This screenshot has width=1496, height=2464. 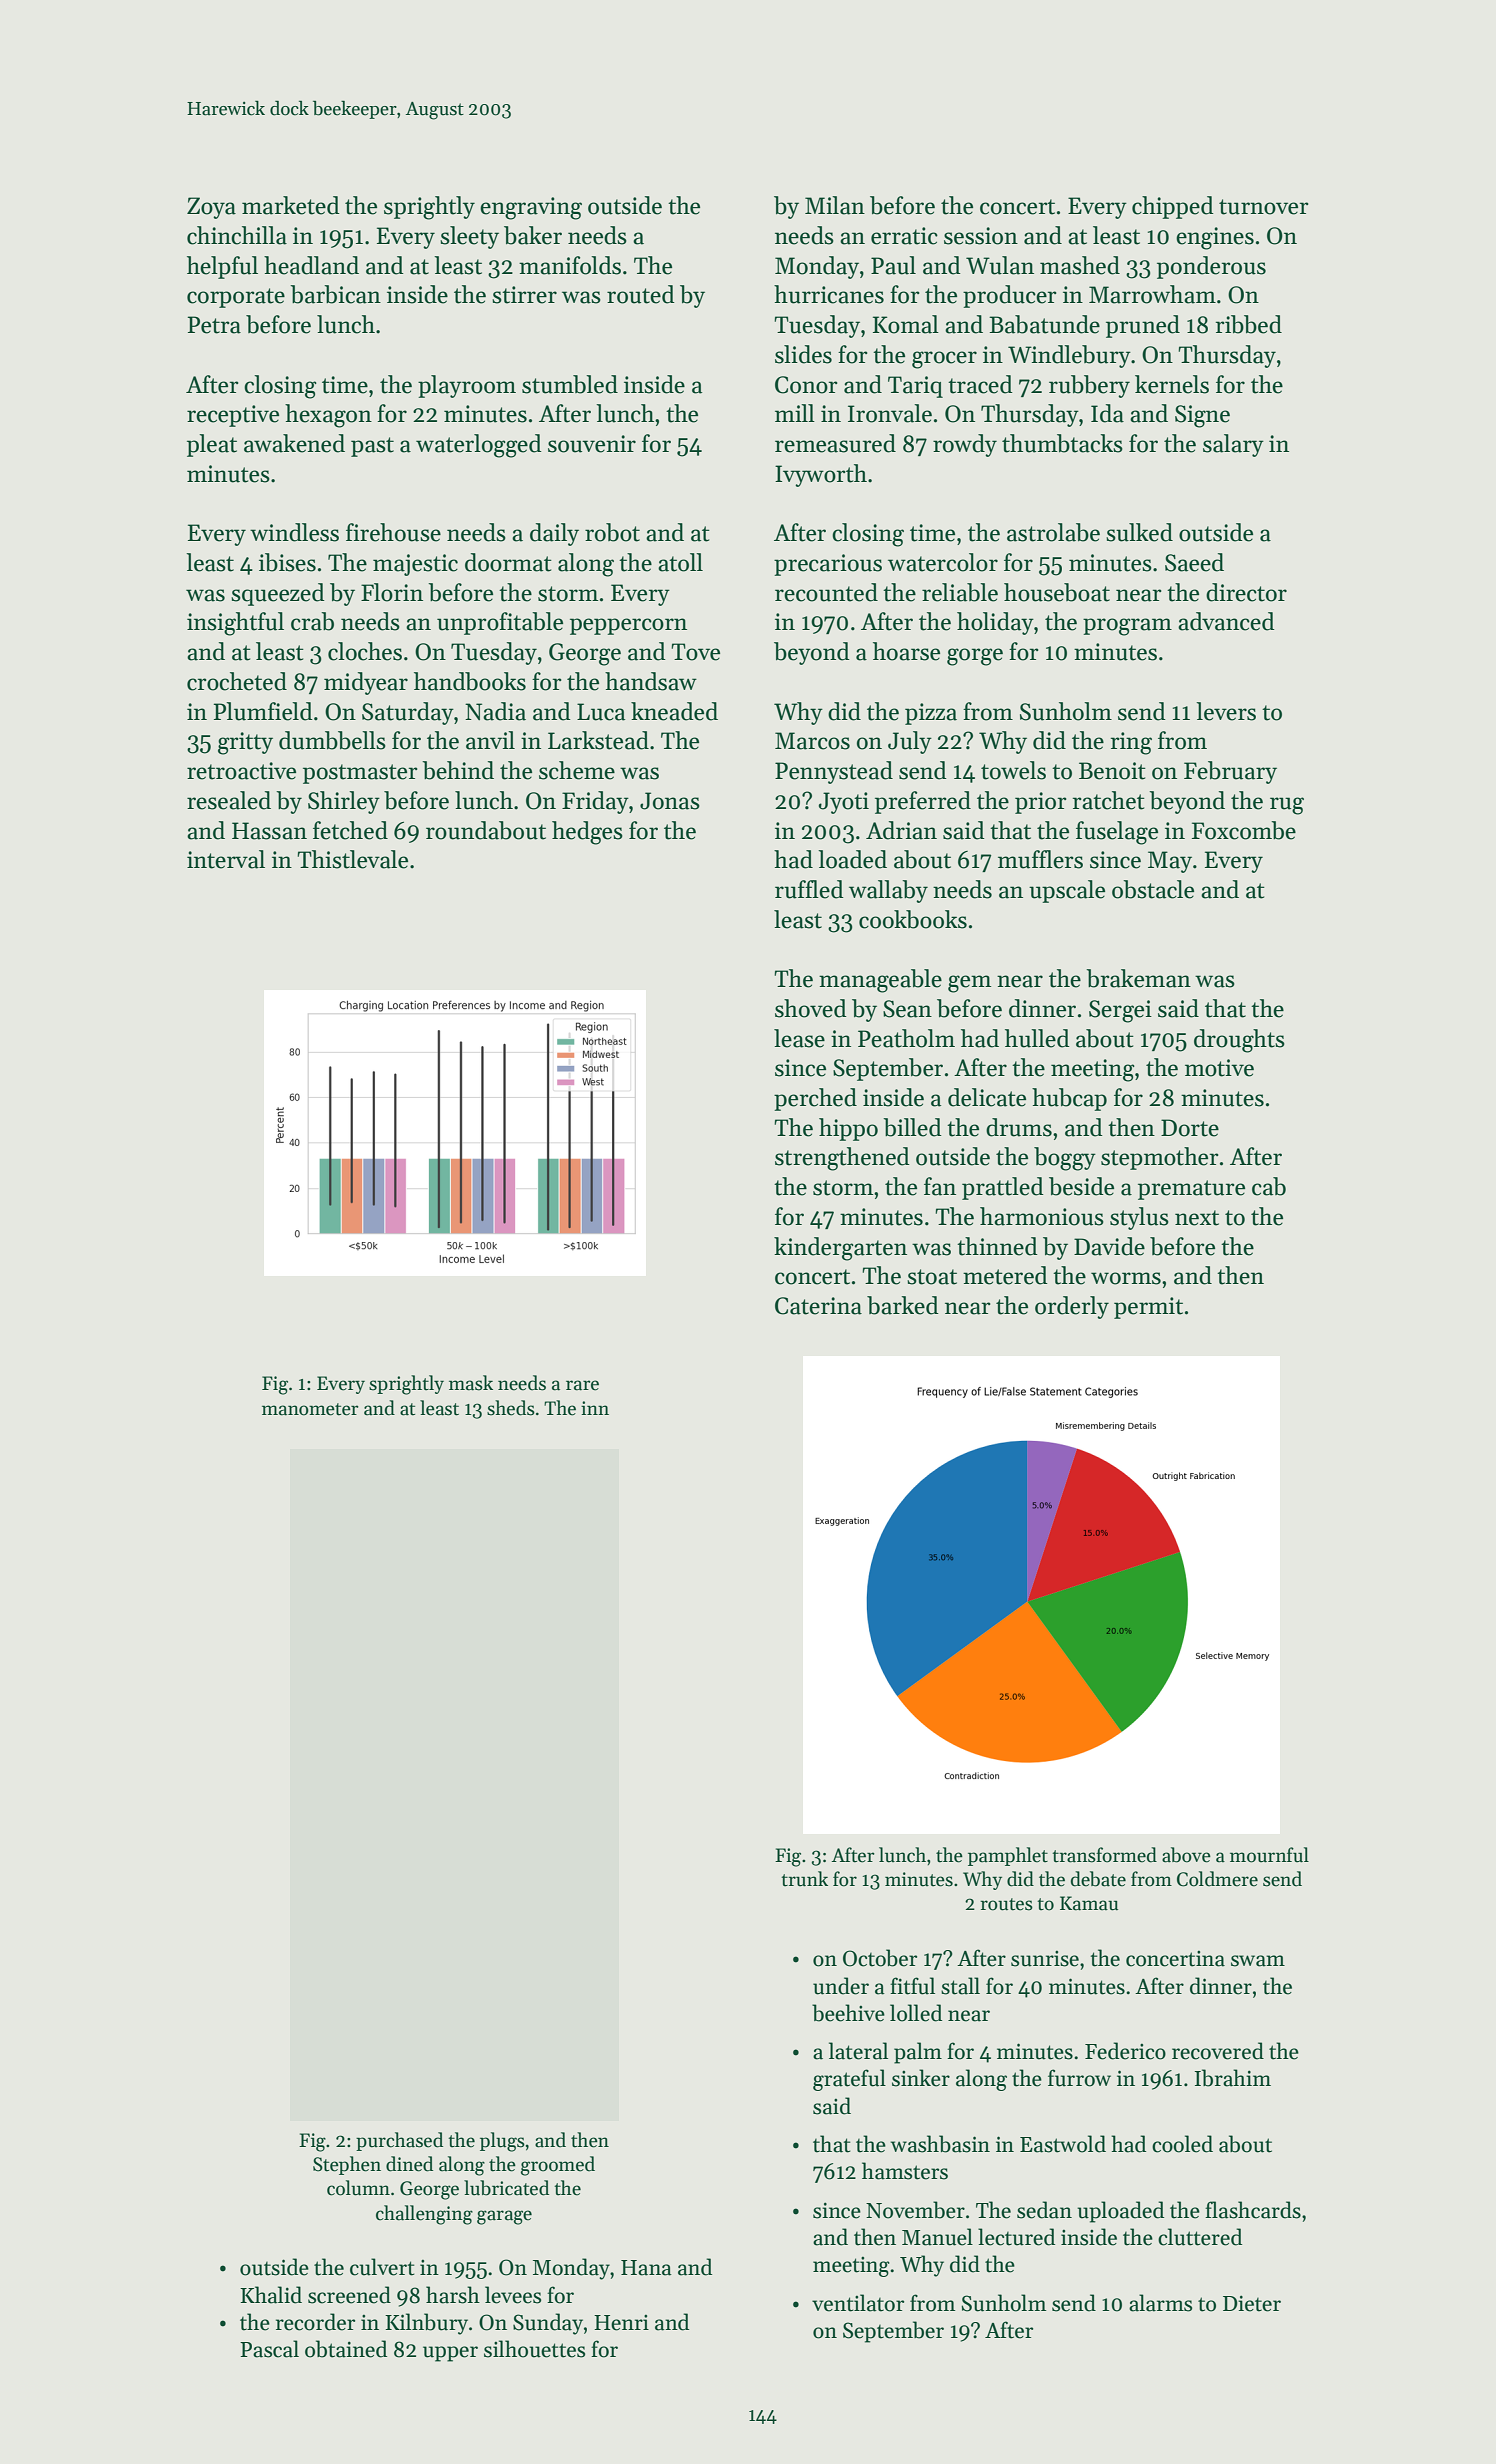 I want to click on stirrer, so click(x=524, y=295).
